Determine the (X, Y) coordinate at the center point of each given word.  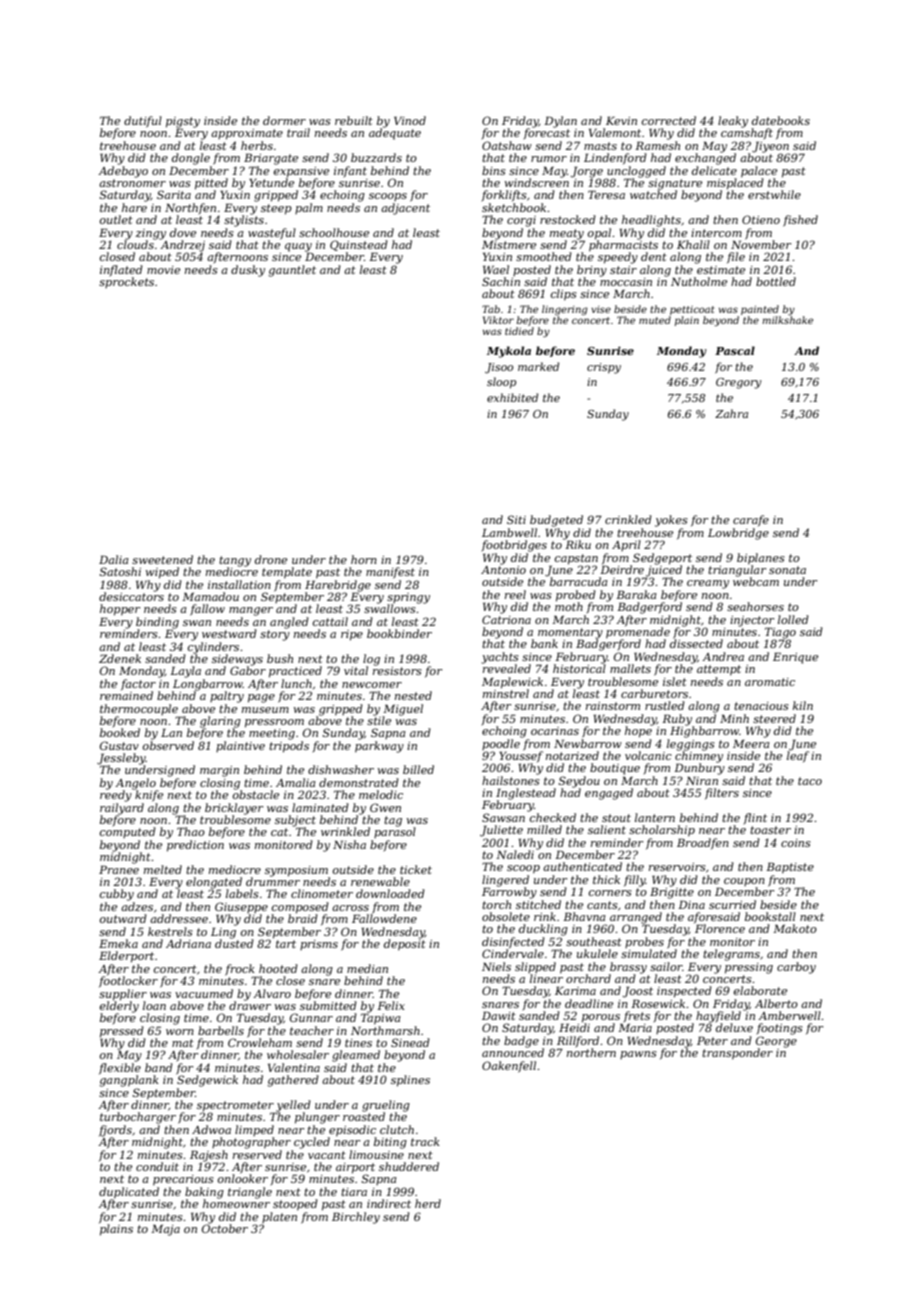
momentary (570, 633)
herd (428, 1203)
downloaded (390, 893)
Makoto (795, 928)
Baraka (636, 594)
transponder (737, 1054)
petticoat (692, 310)
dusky (248, 271)
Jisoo (499, 368)
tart (286, 944)
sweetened (162, 559)
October (225, 1228)
